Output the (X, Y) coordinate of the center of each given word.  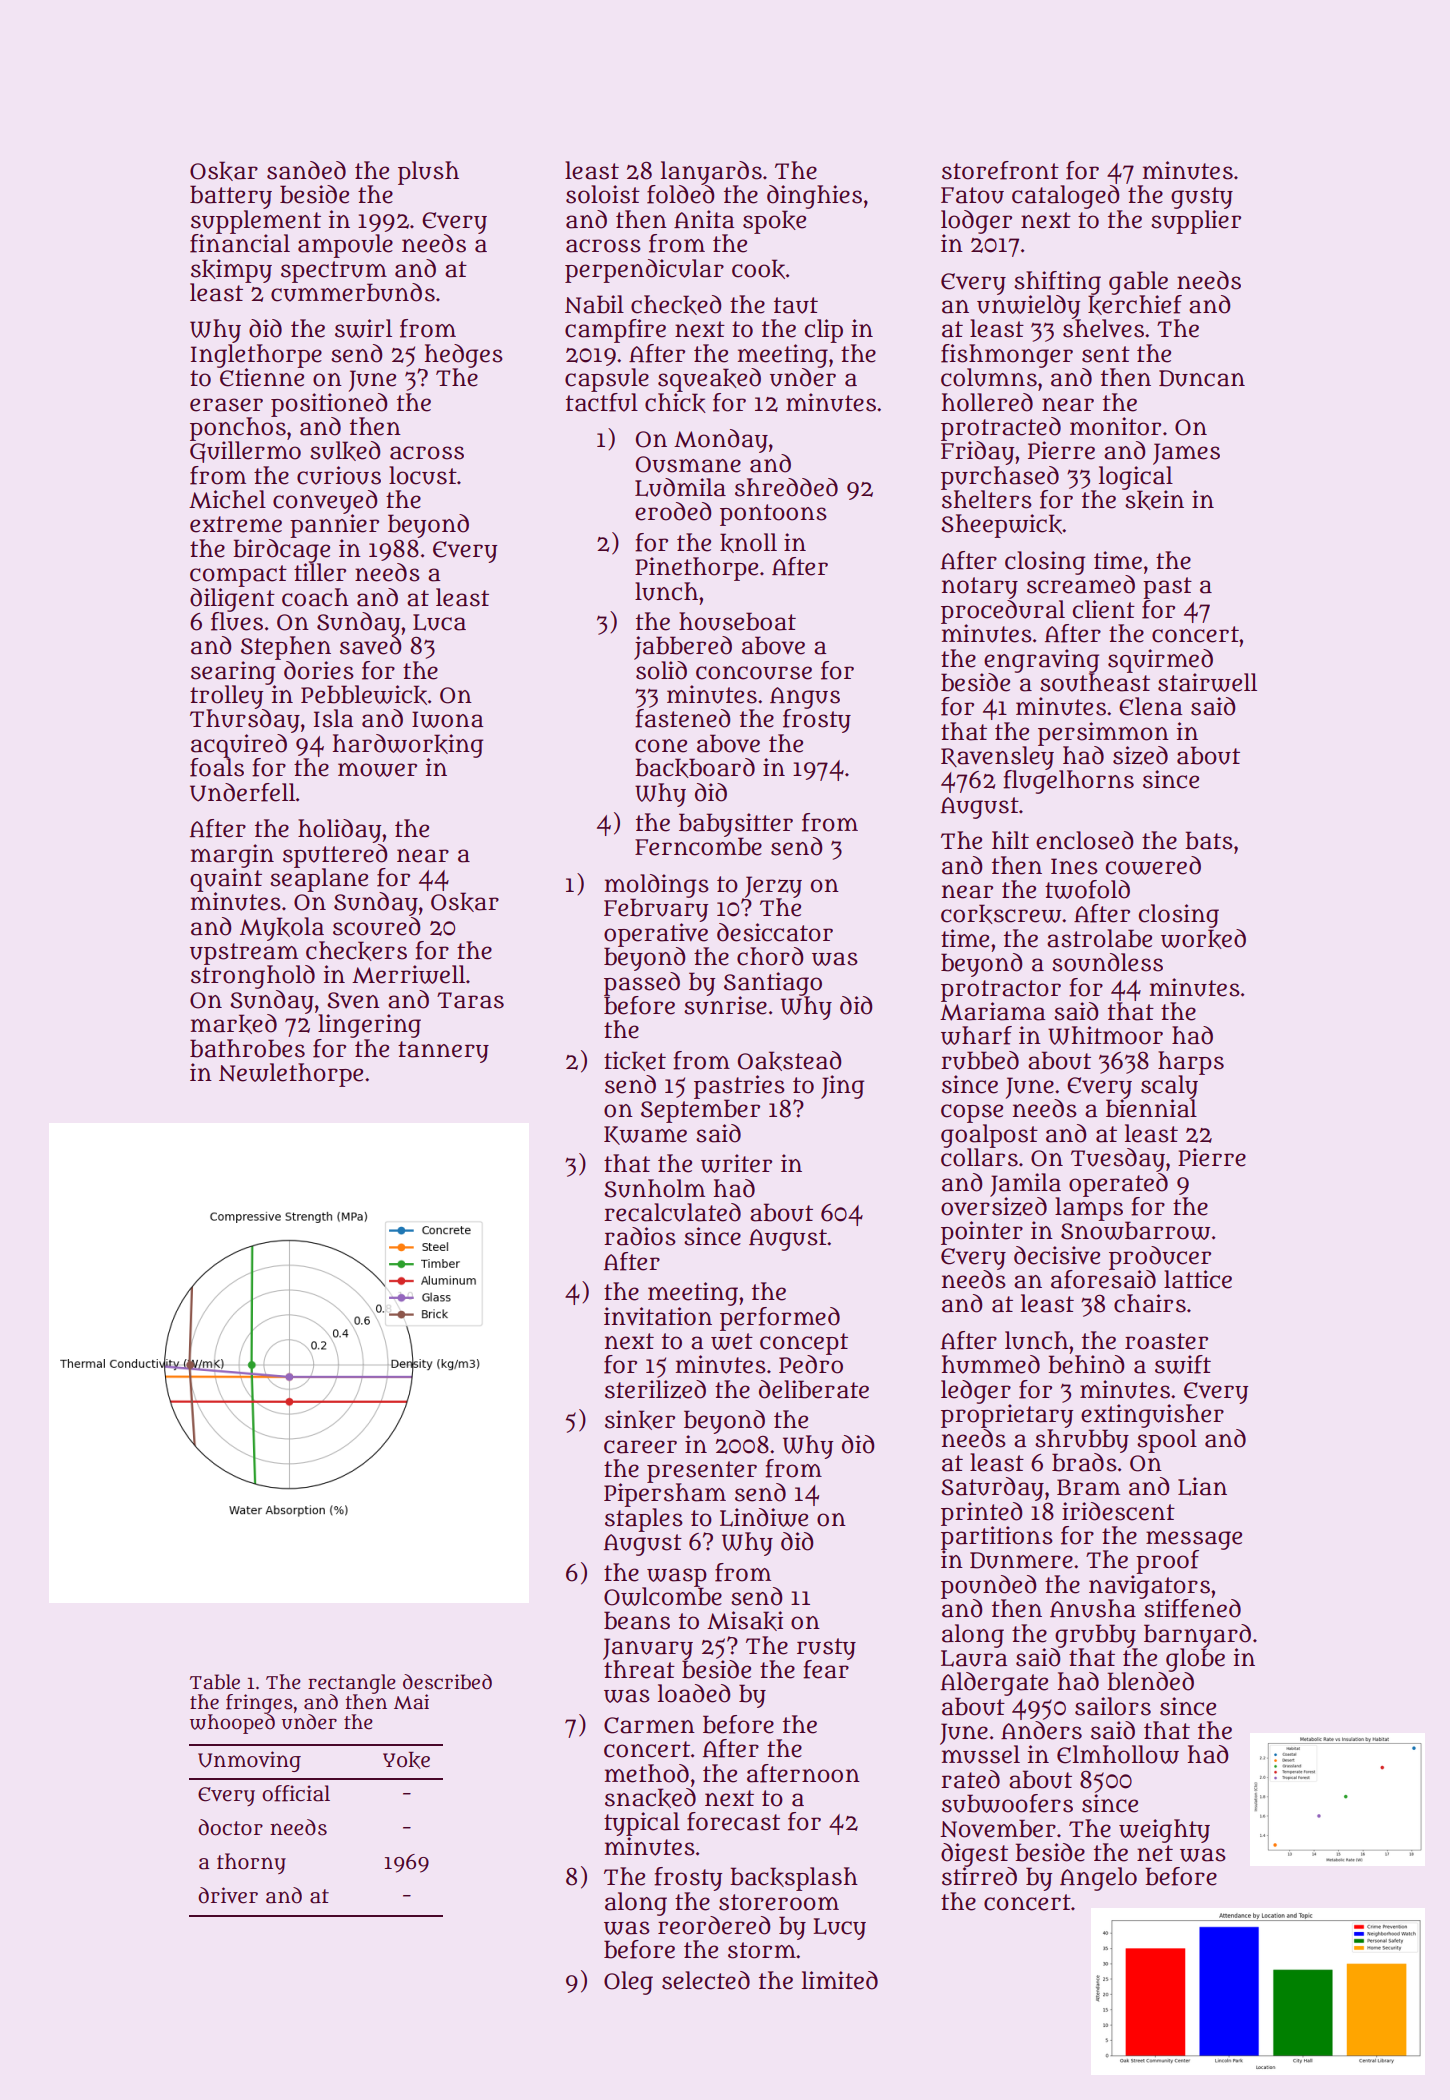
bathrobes (247, 1048)
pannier (334, 526)
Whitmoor (1105, 1035)
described (447, 1682)
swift (1183, 1364)
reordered (714, 1925)
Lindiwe (764, 1517)
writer (736, 1163)
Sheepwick (1001, 526)
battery (231, 197)
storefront (1000, 170)
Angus (805, 698)
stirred (979, 1876)
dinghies (814, 197)
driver (228, 1895)
